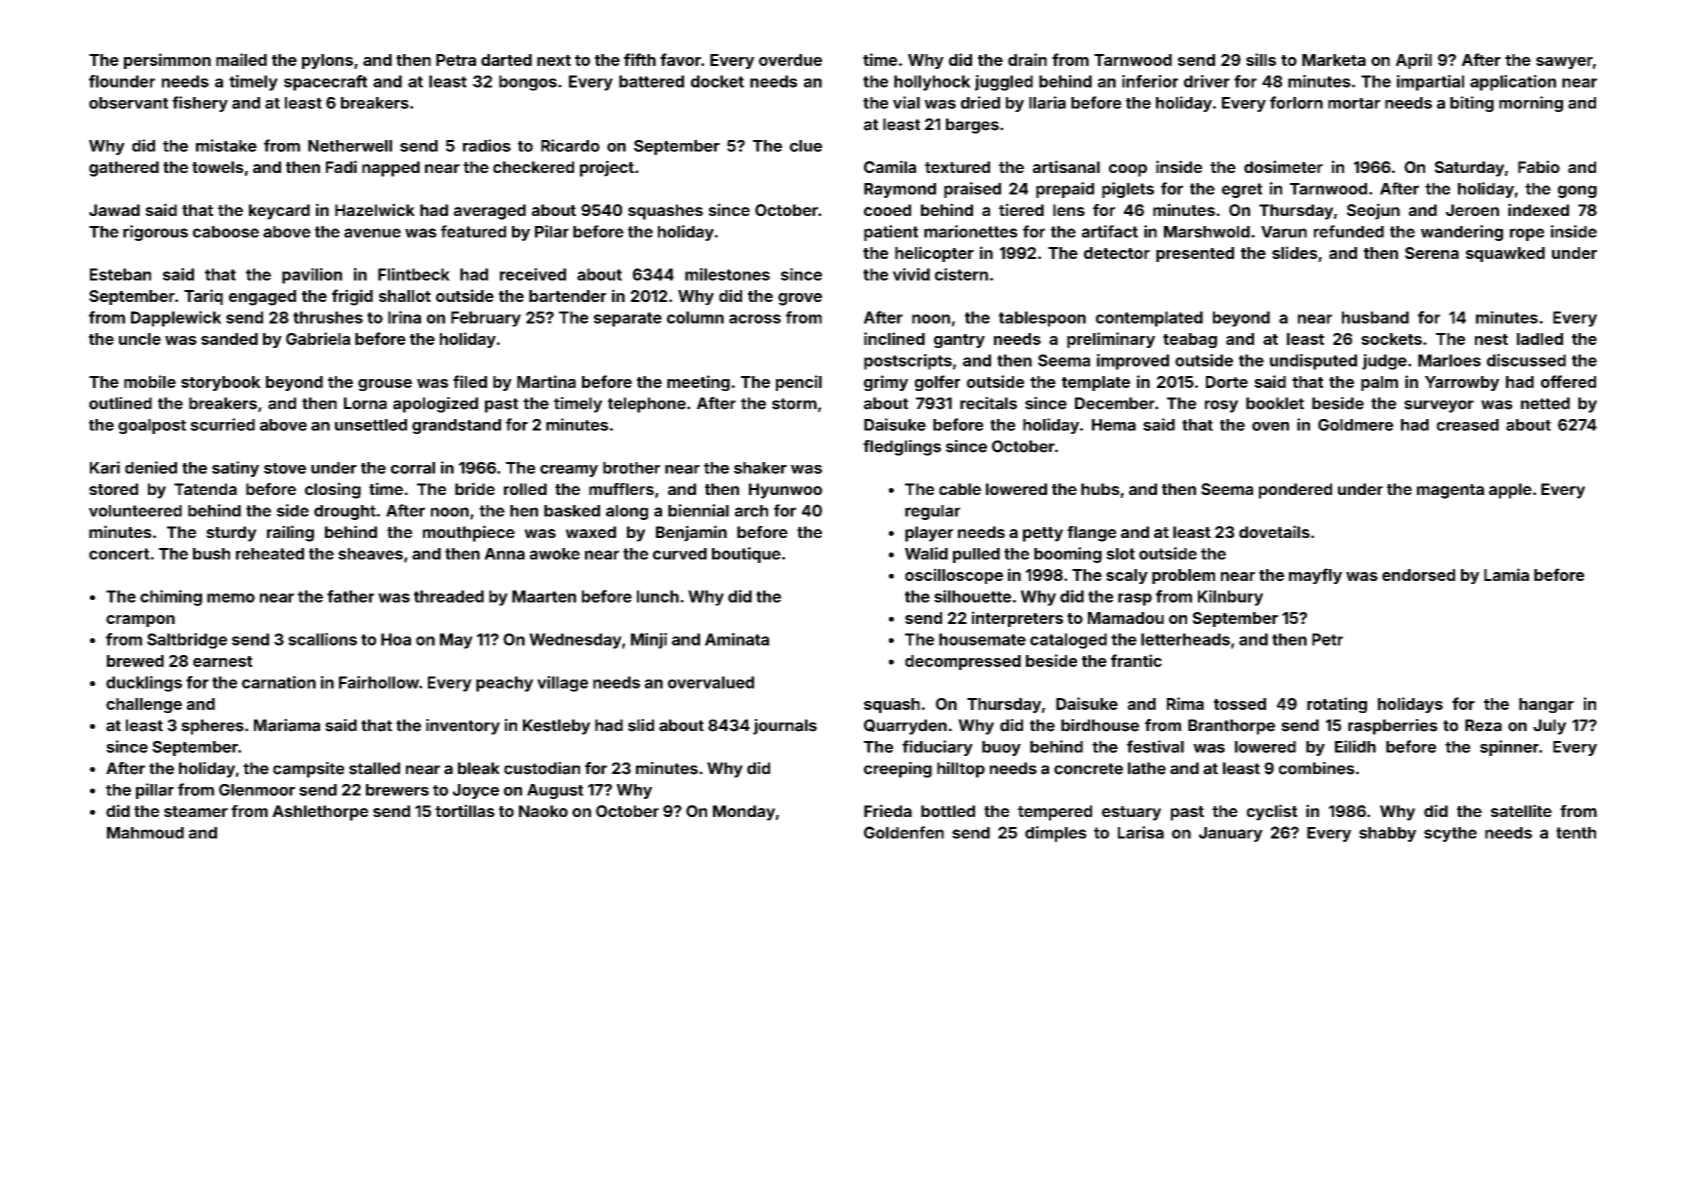 This screenshot has height=1192, width=1686. What do you see at coordinates (1017, 619) in the screenshot?
I see `interpreters` at bounding box center [1017, 619].
